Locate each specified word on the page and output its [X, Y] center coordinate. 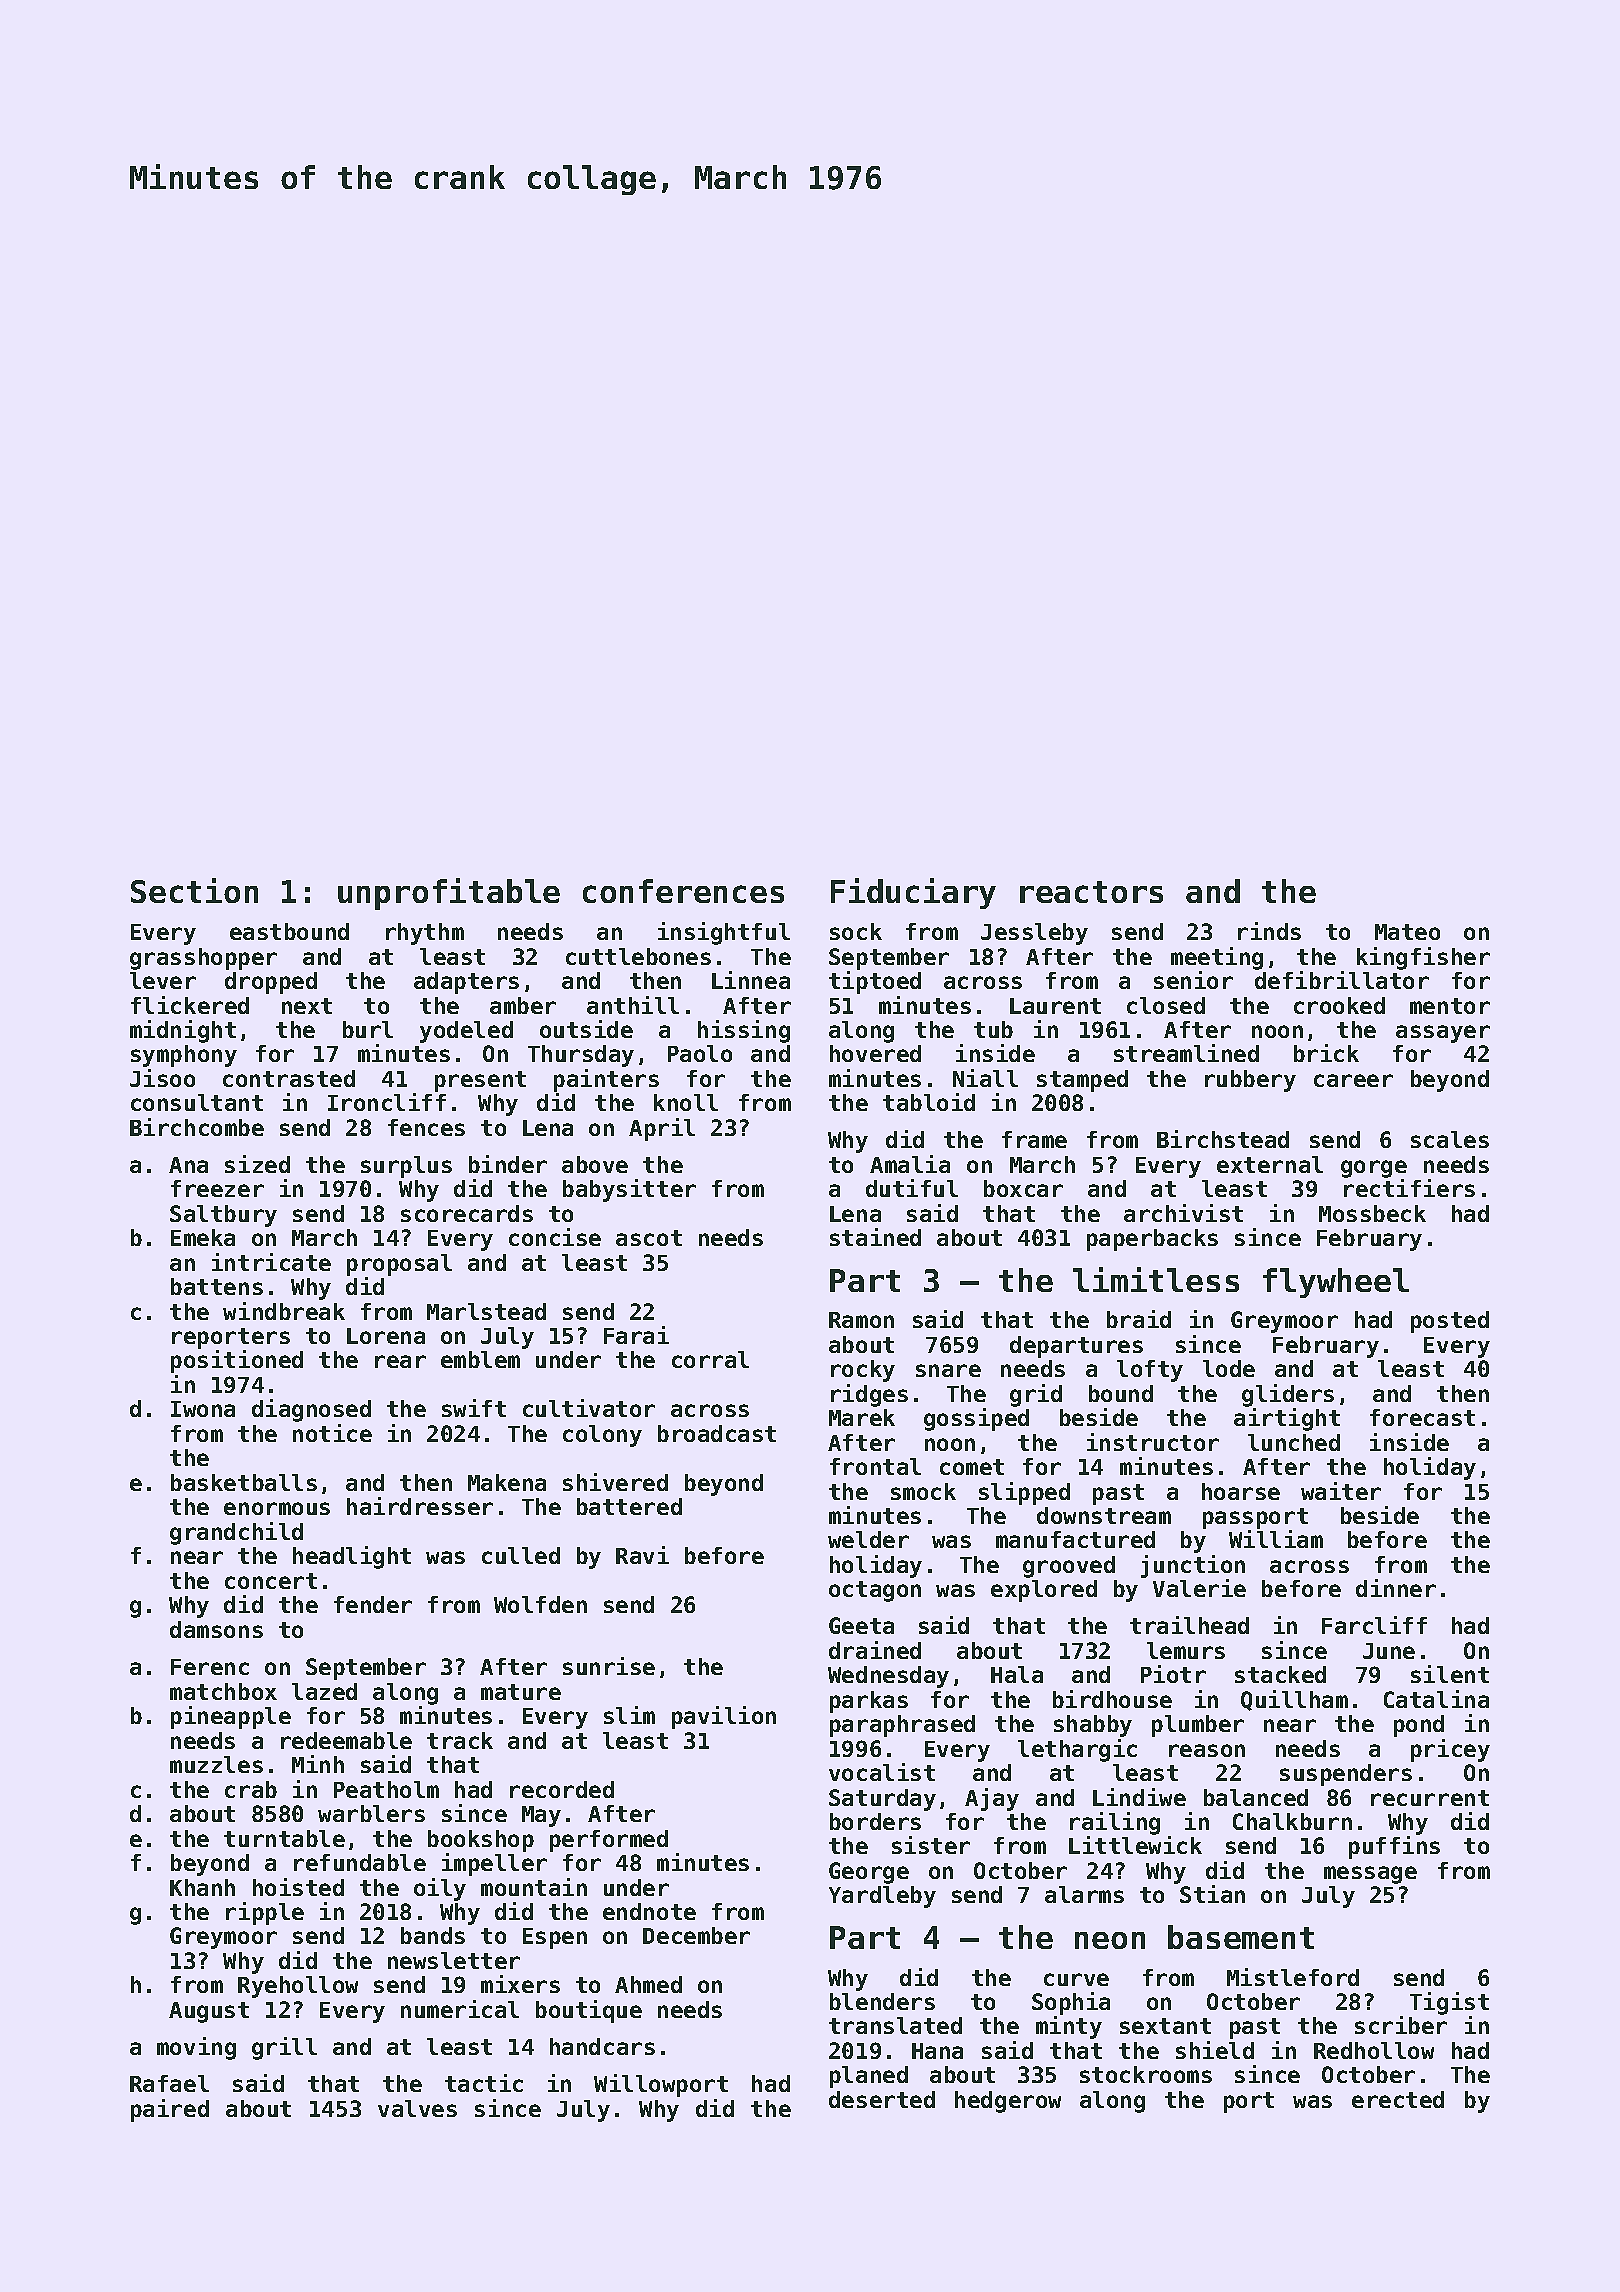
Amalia [910, 1164]
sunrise [609, 1666]
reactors [1091, 892]
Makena [507, 1482]
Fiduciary [913, 893]
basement [1241, 1937]
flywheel [1336, 1283]
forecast [1422, 1417]
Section [194, 890]
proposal [399, 1265]
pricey [1450, 1750]
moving [196, 2048]
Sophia [1071, 2003]
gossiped [976, 1419]
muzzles [216, 1764]
